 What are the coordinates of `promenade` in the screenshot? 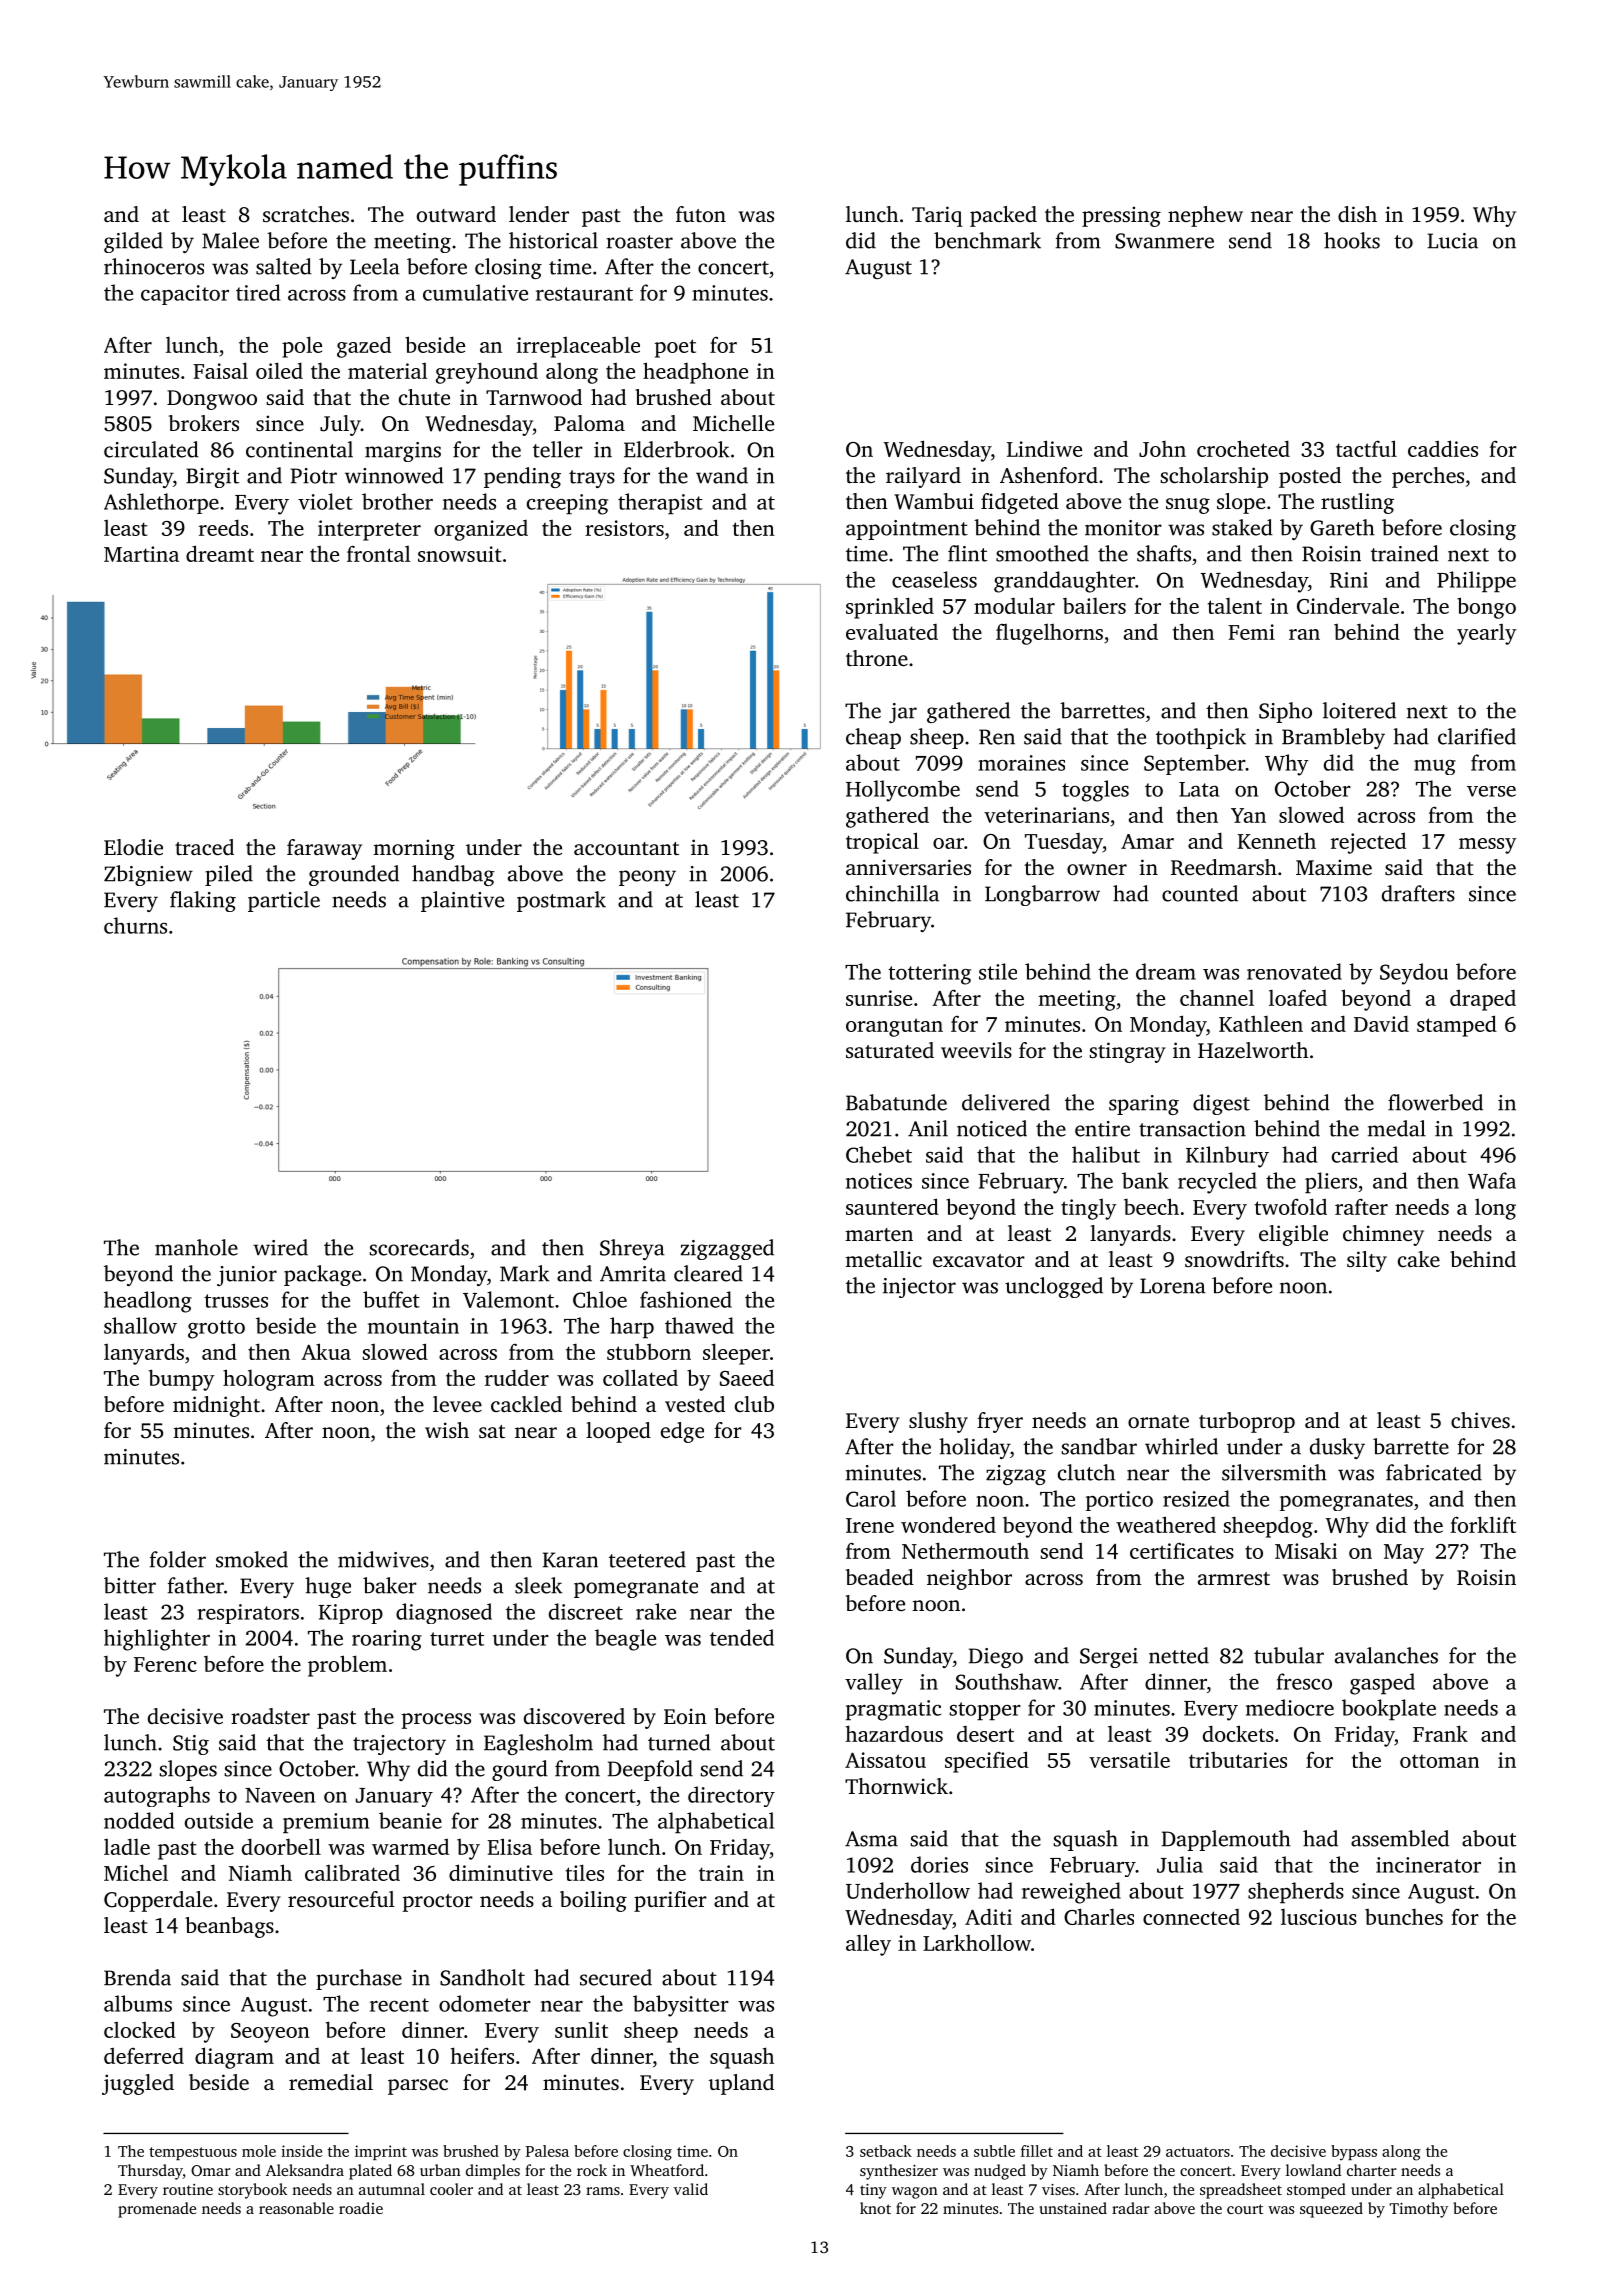 It's located at (157, 2210).
